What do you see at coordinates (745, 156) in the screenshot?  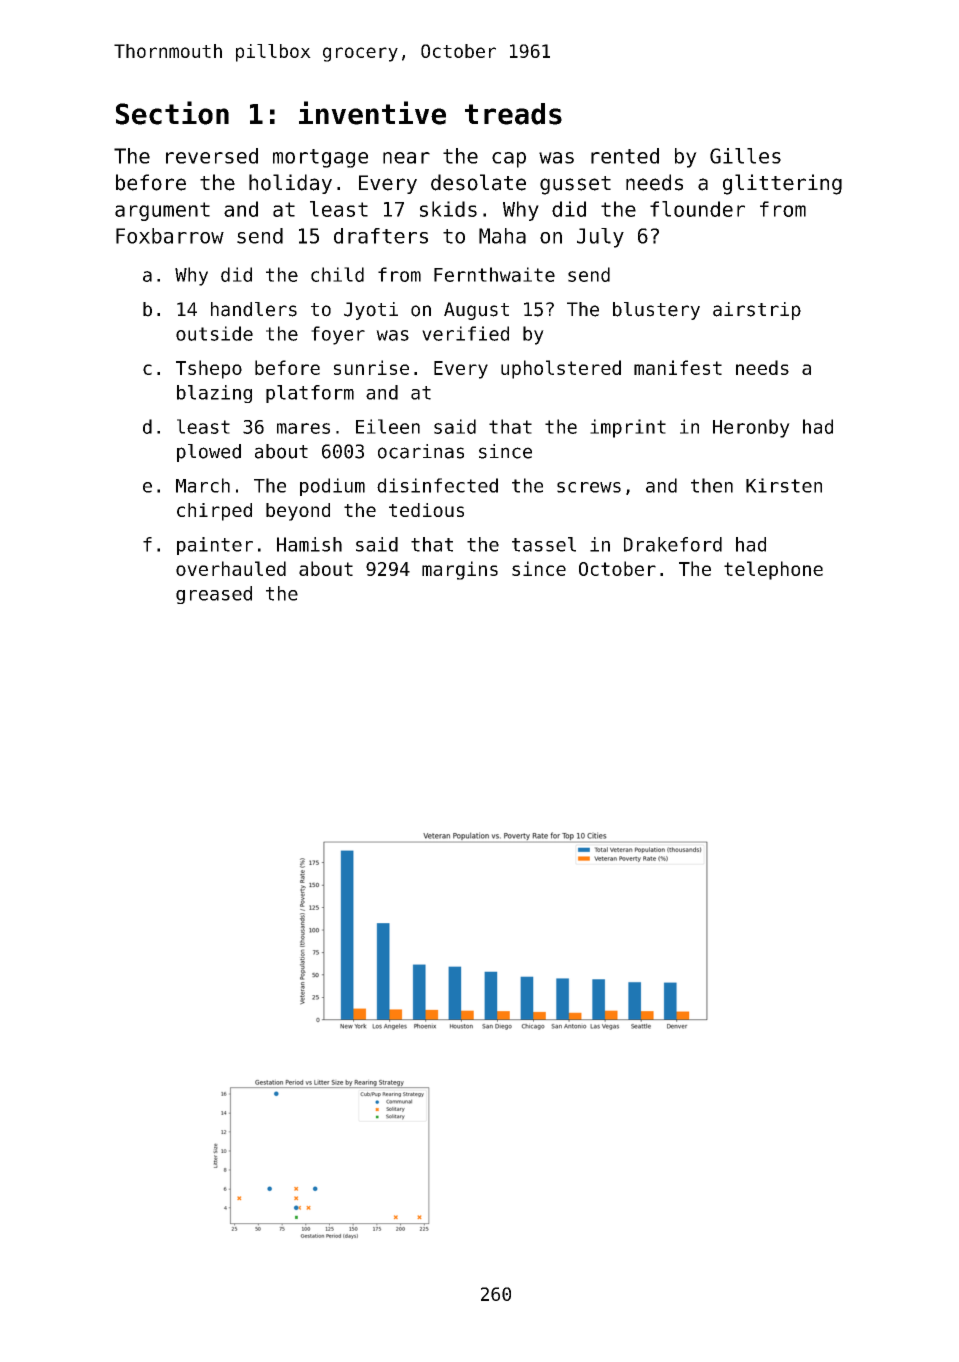 I see `Gilles` at bounding box center [745, 156].
